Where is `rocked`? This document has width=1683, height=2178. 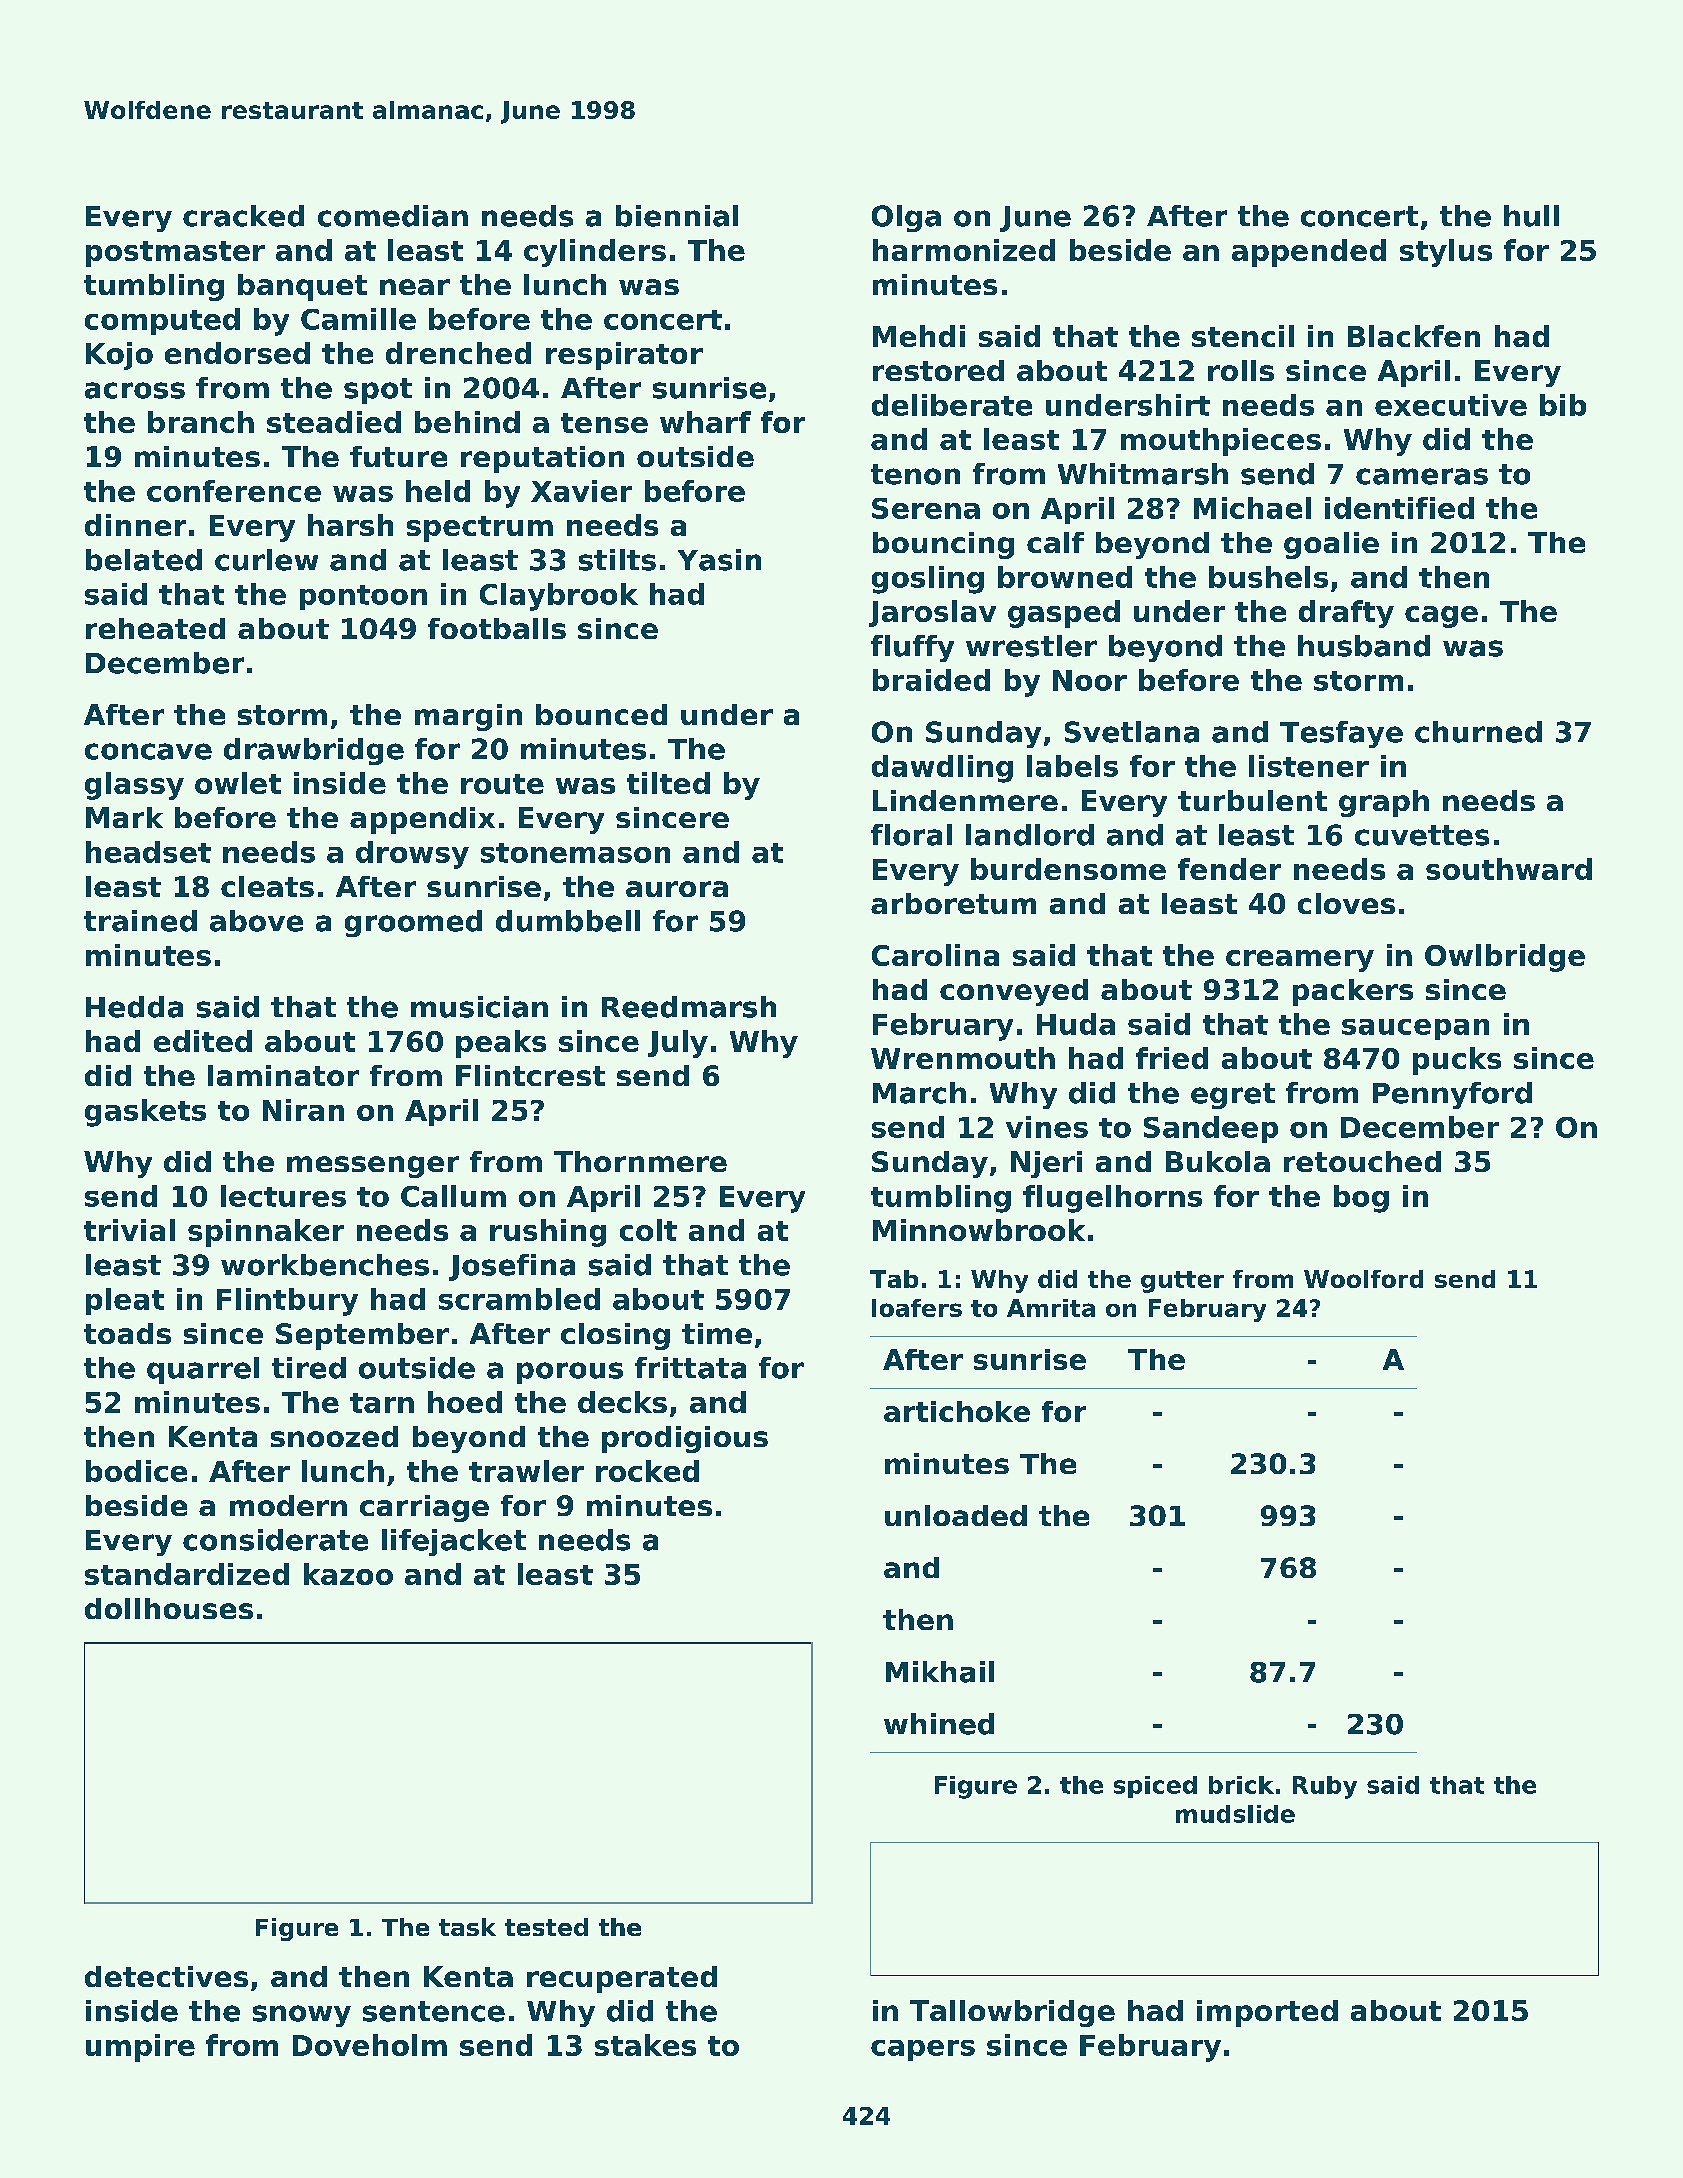
rocked is located at coordinates (647, 1471).
